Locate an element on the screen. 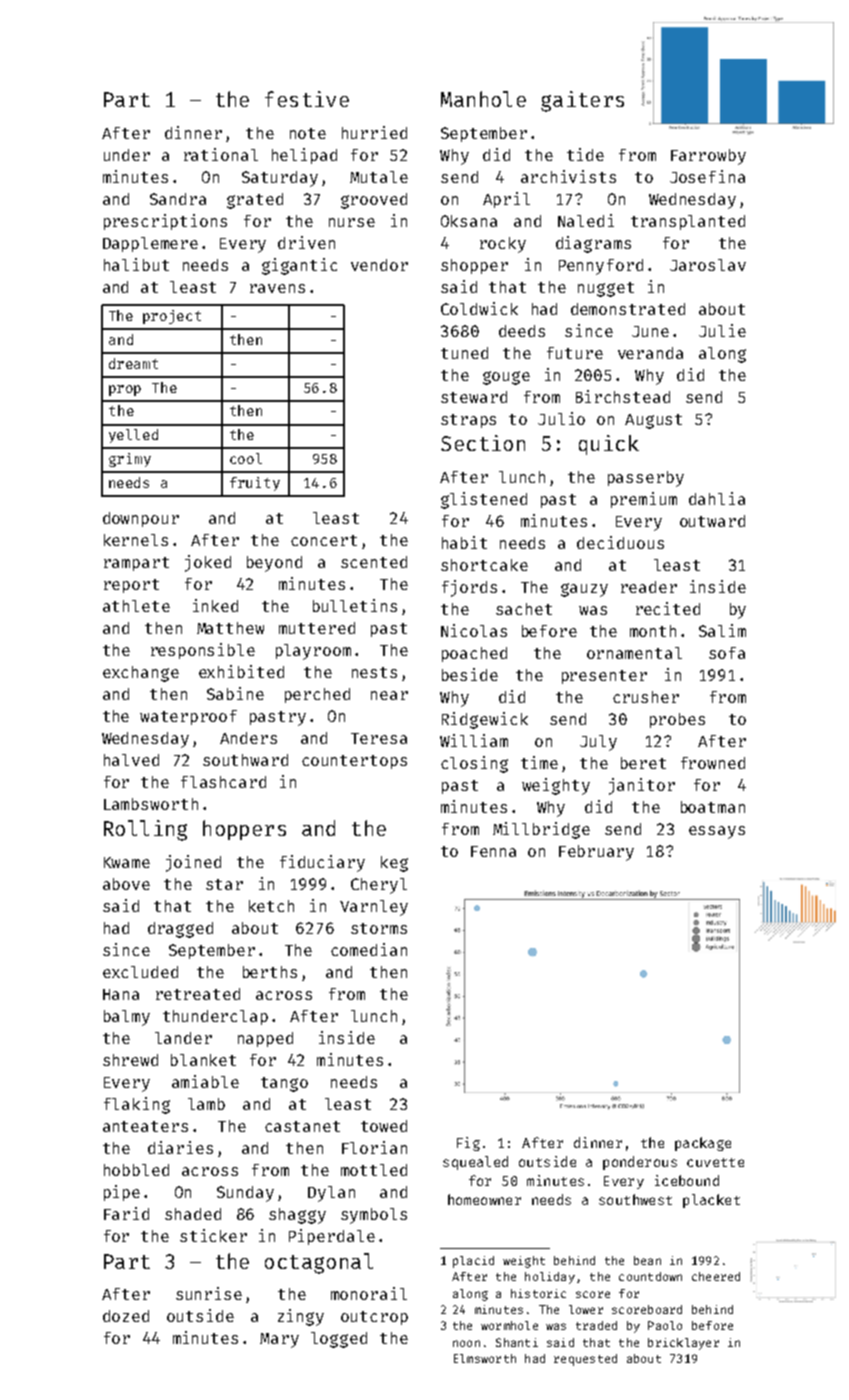 Image resolution: width=849 pixels, height=1400 pixels. zingy is located at coordinates (301, 1317).
